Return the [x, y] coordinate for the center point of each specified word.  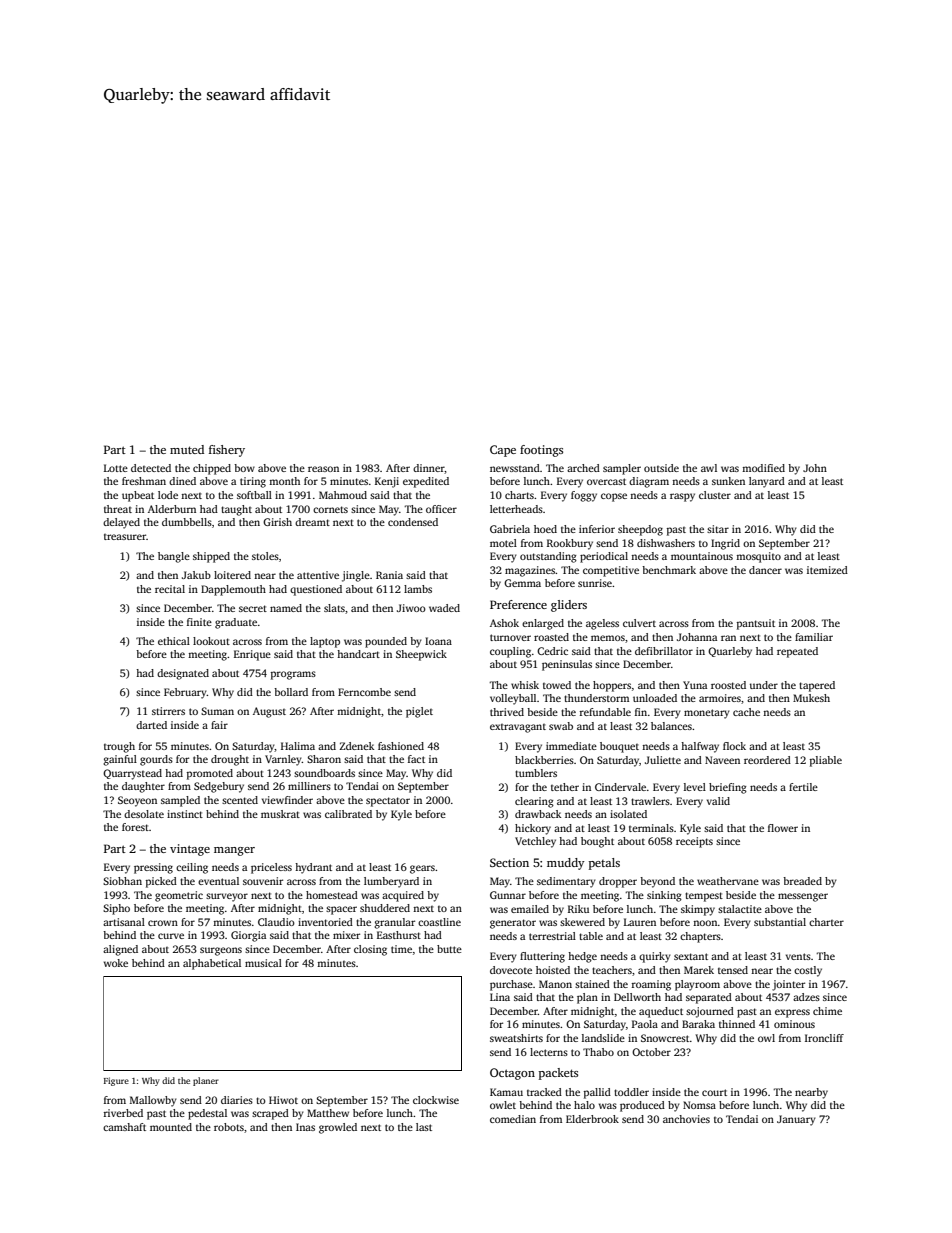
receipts [694, 842]
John [815, 468]
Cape [503, 451]
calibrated [348, 814]
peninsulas [567, 665]
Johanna [697, 637]
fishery [227, 451]
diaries [237, 1100]
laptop [325, 642]
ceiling [192, 868]
